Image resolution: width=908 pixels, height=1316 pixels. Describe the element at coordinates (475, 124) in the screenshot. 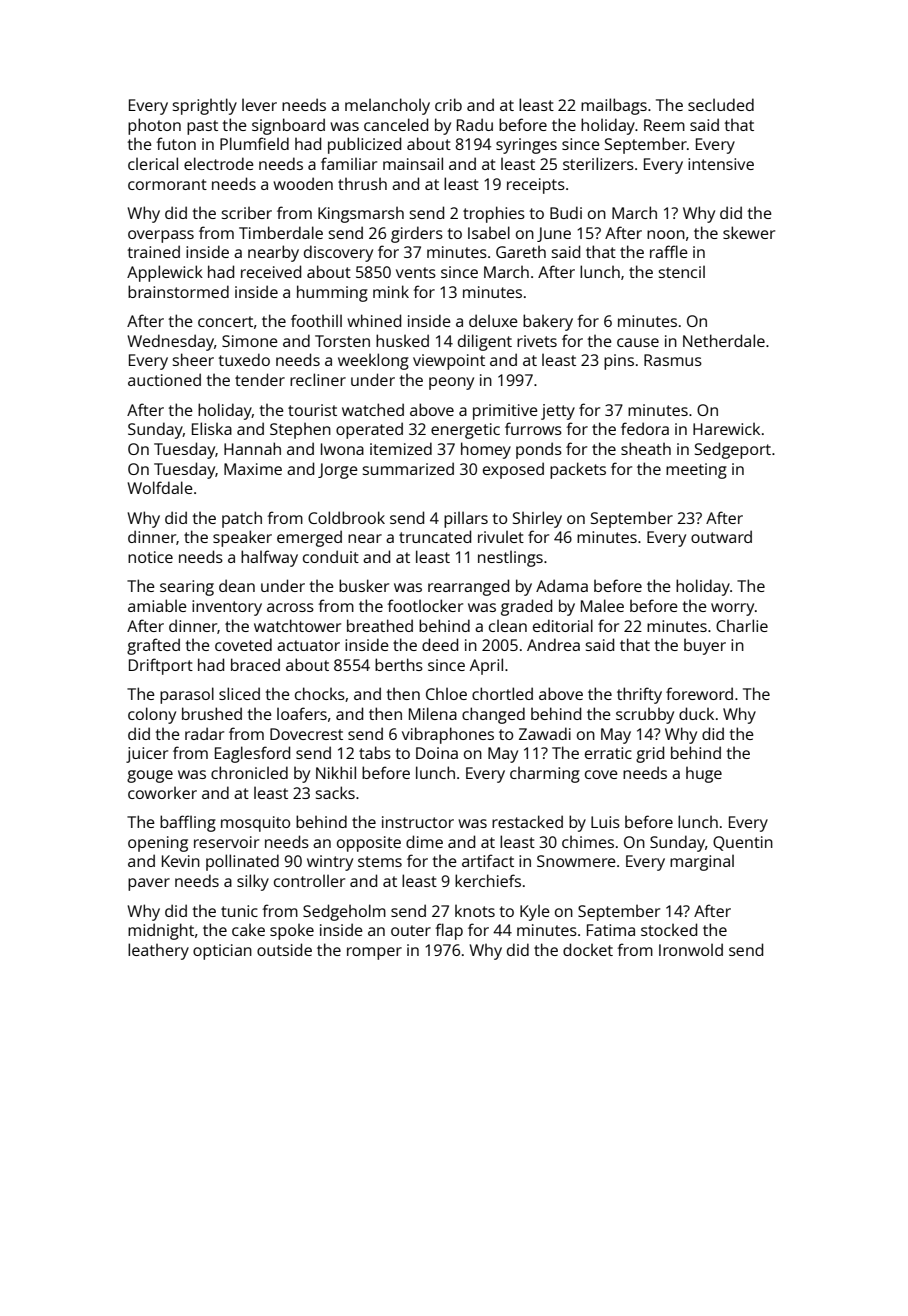

I see `Radu` at that location.
